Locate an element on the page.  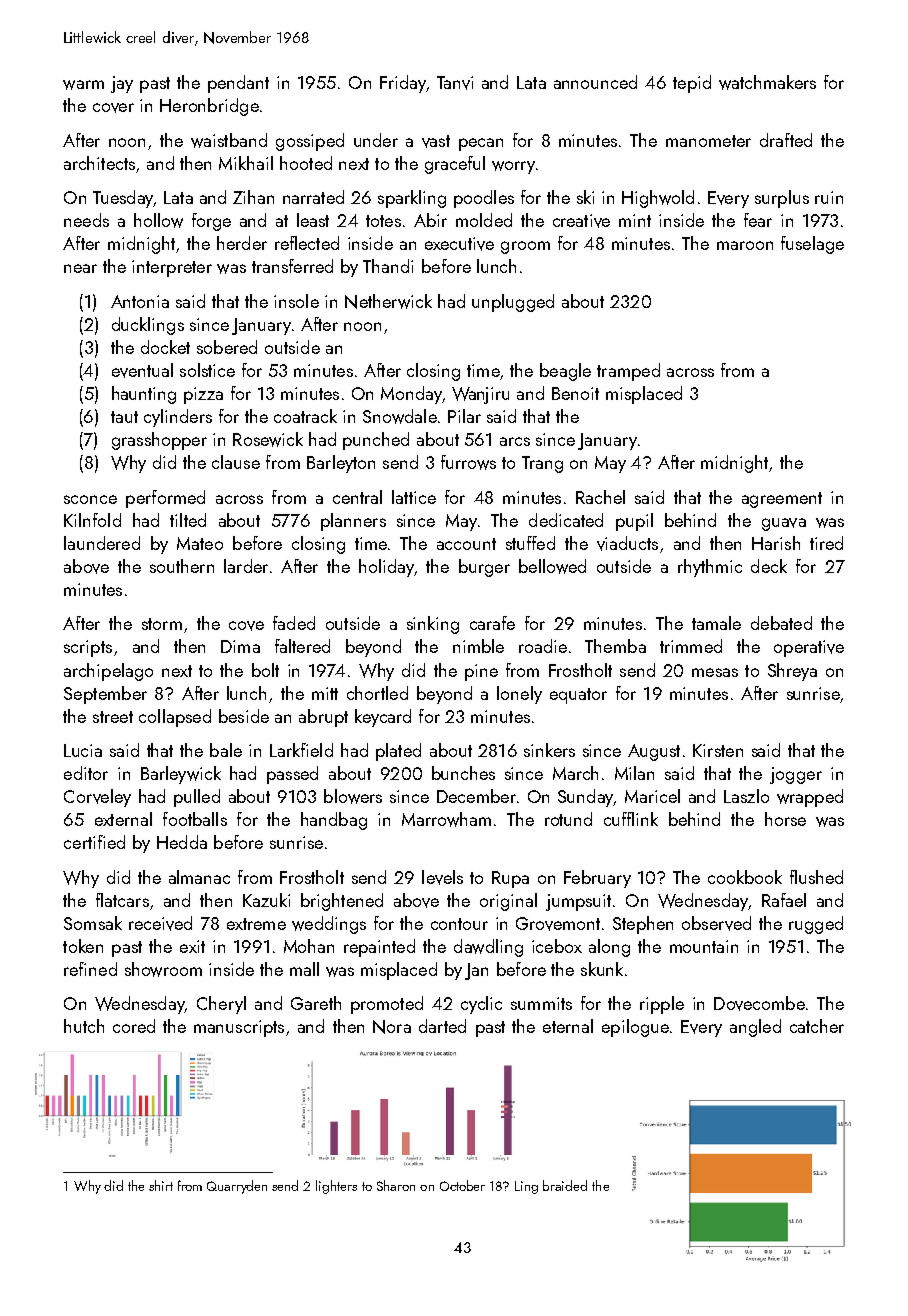
Tanvi is located at coordinates (455, 83).
